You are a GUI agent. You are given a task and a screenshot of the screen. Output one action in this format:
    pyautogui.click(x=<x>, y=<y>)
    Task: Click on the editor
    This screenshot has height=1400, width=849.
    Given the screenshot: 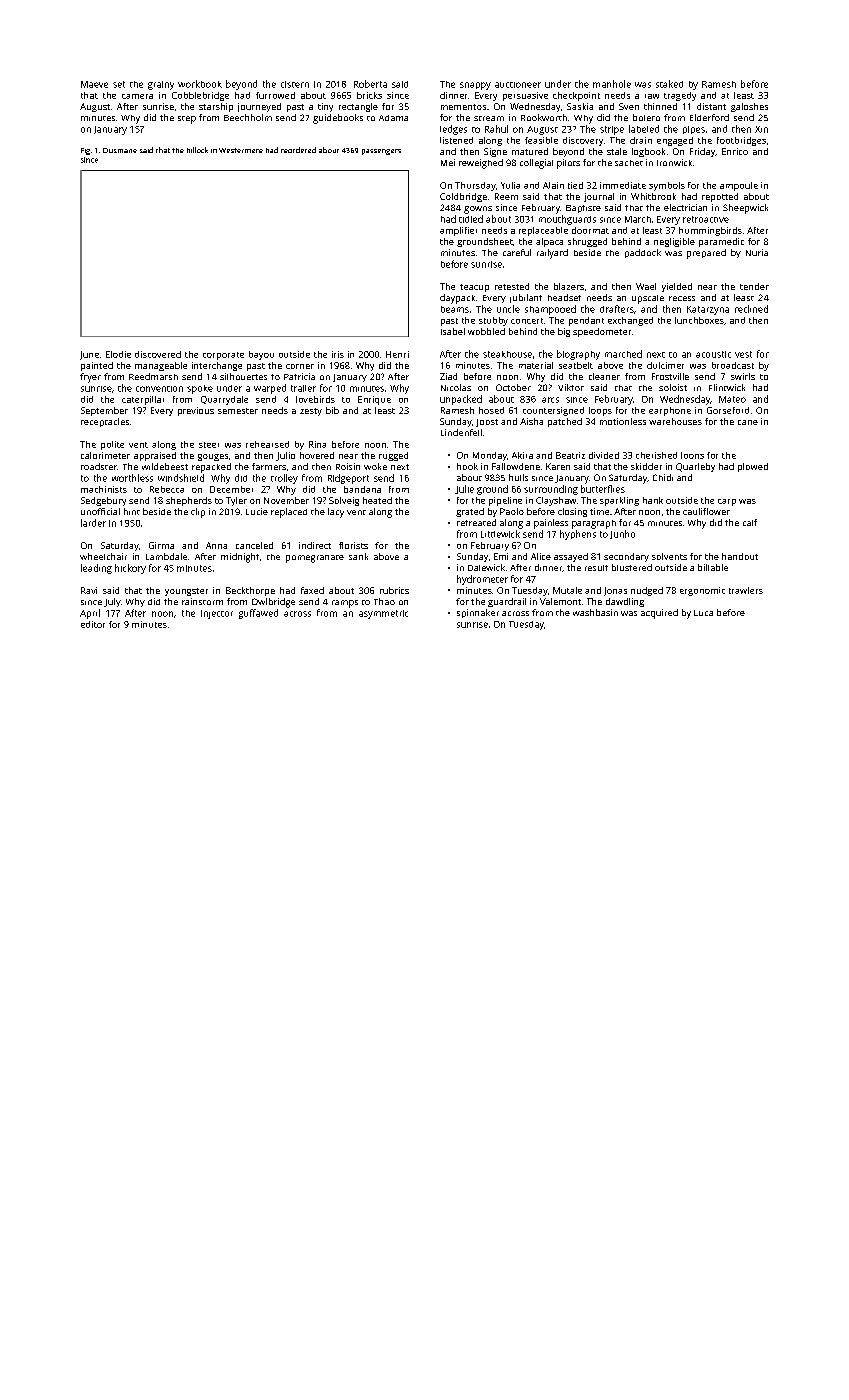 What is the action you would take?
    pyautogui.click(x=93, y=624)
